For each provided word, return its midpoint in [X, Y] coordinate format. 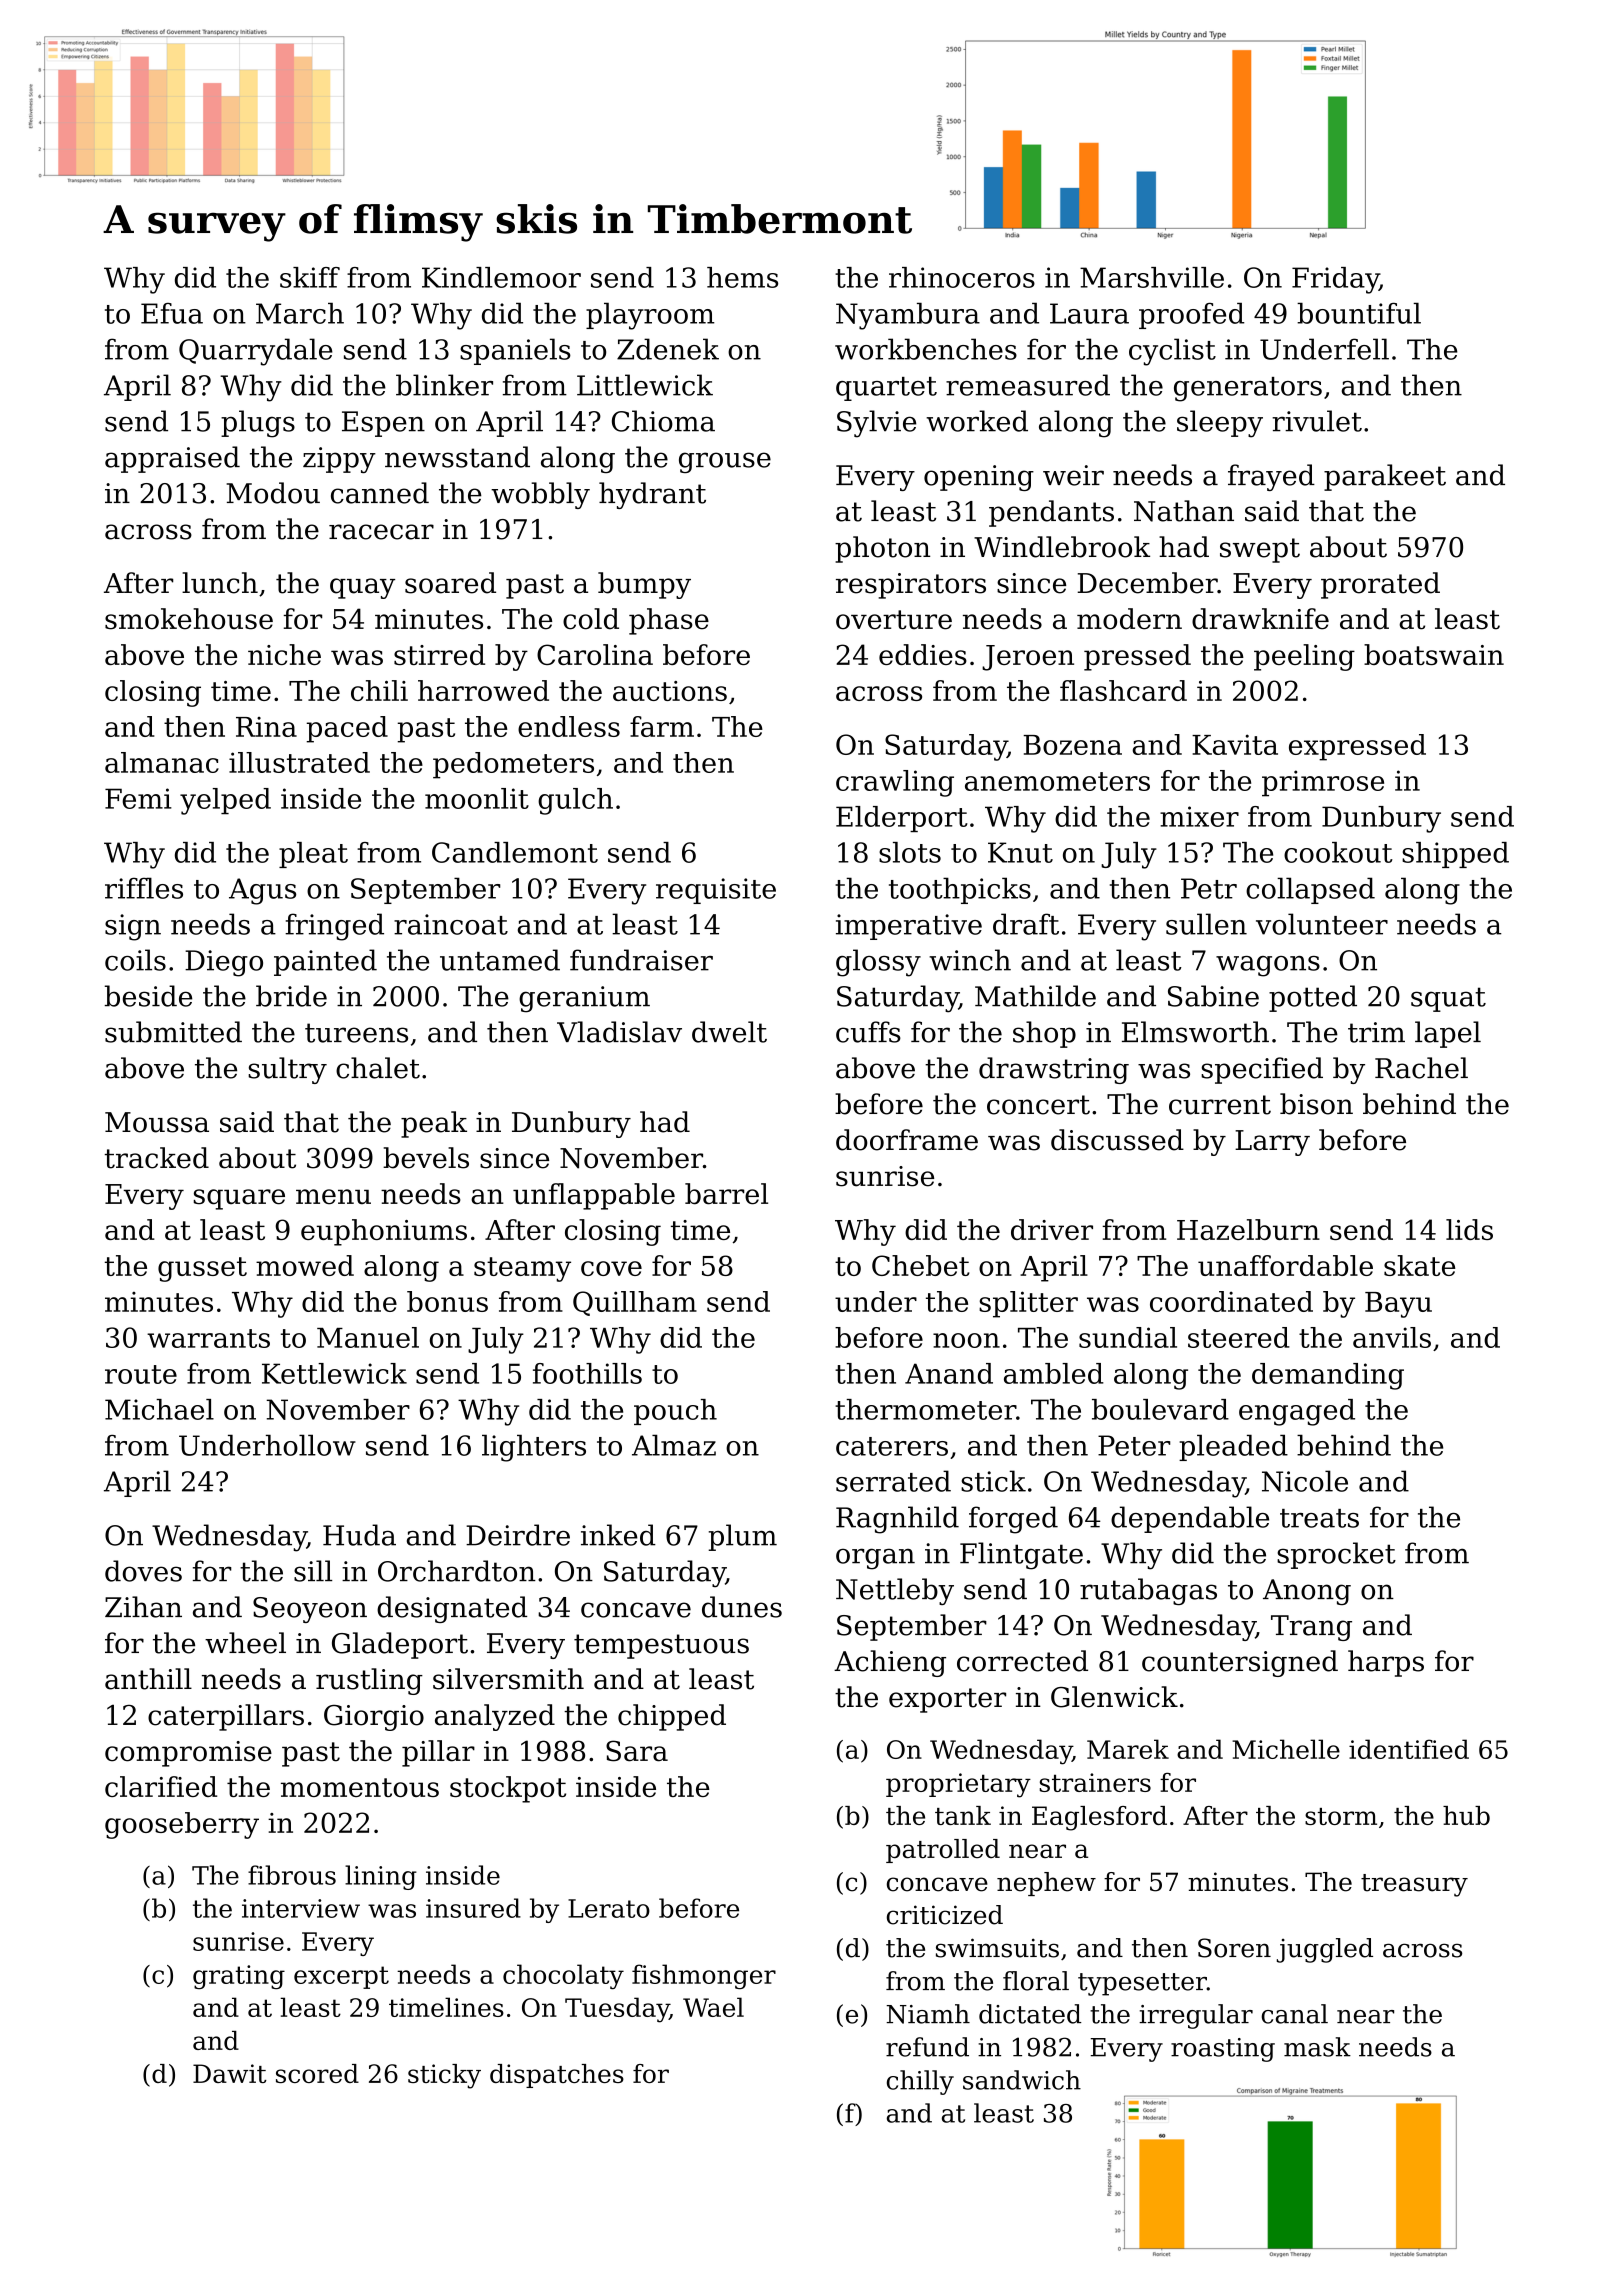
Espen [383, 424]
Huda [359, 1535]
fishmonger [704, 1976]
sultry [287, 1070]
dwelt [729, 1032]
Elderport [902, 819]
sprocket [1336, 1555]
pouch [675, 1412]
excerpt [341, 1977]
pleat [313, 855]
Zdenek [668, 349]
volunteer [1322, 924]
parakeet [1385, 477]
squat [1448, 999]
